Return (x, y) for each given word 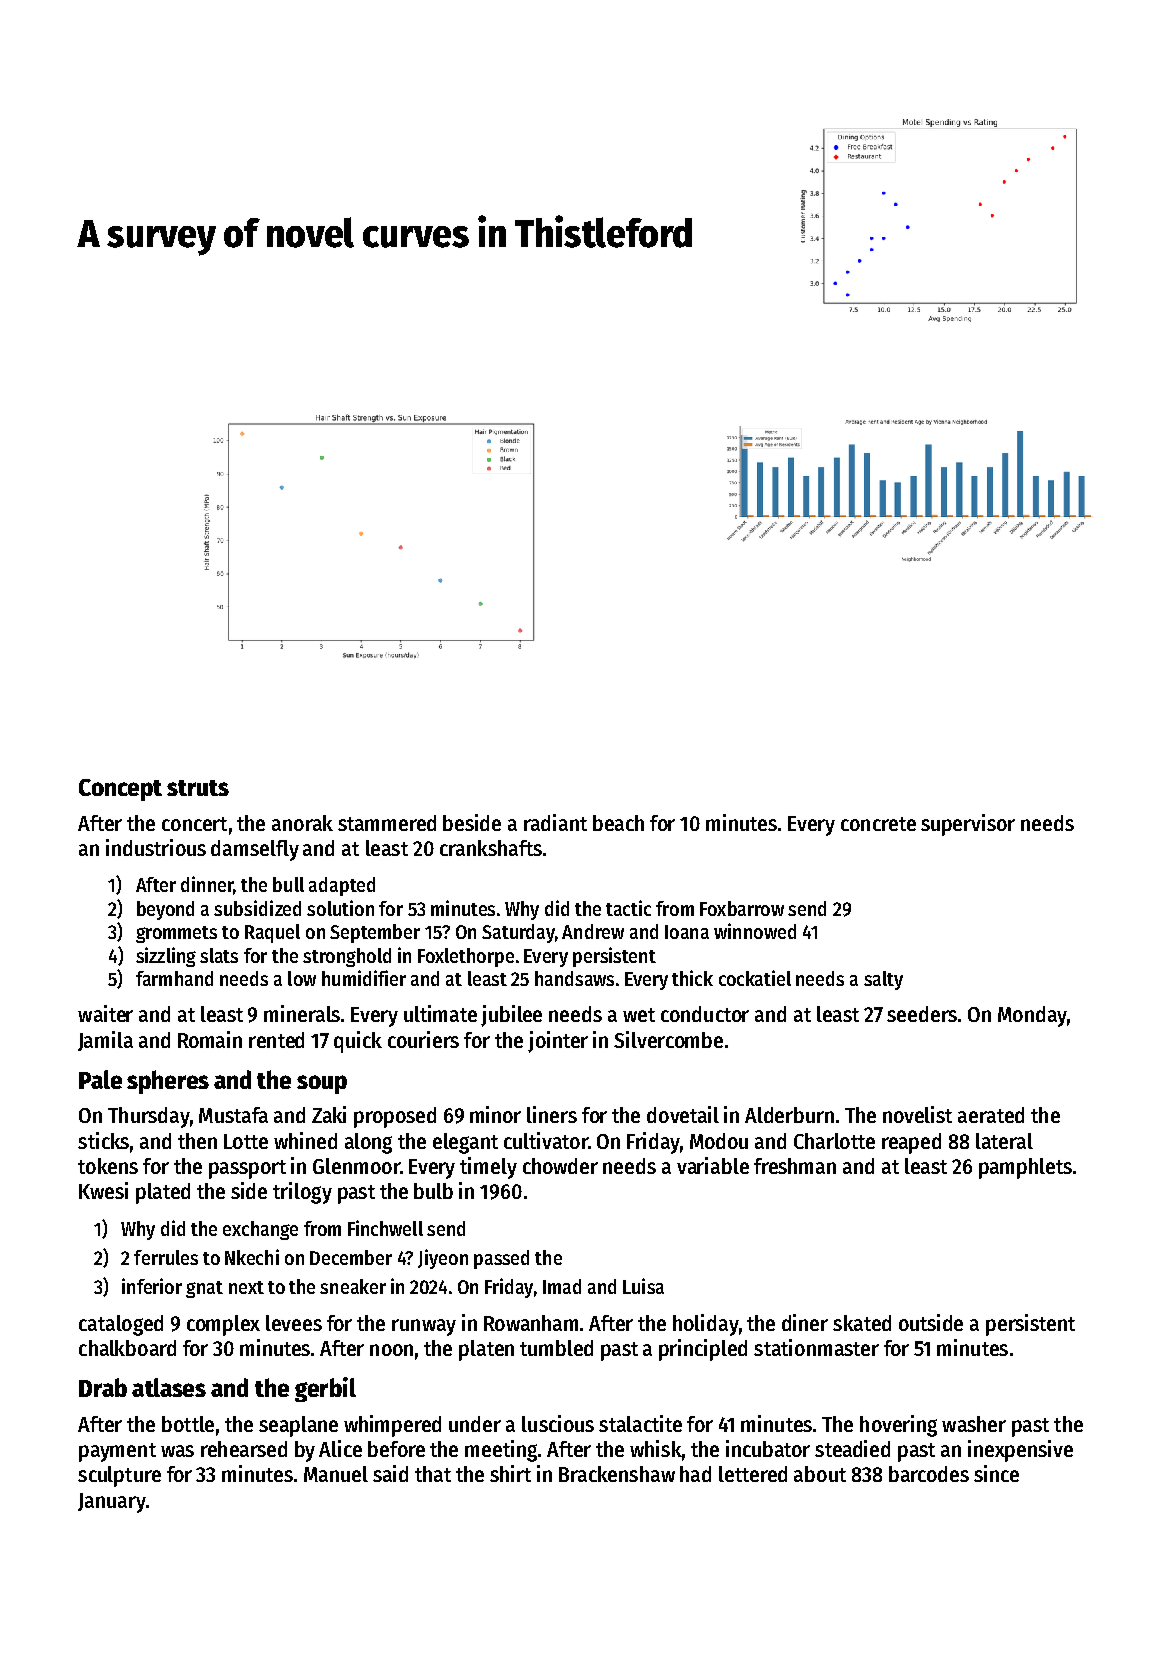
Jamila (105, 1041)
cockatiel (755, 978)
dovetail (683, 1114)
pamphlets (1025, 1168)
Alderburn (789, 1115)
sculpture (119, 1476)
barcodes (929, 1474)
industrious (156, 847)
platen (486, 1350)
